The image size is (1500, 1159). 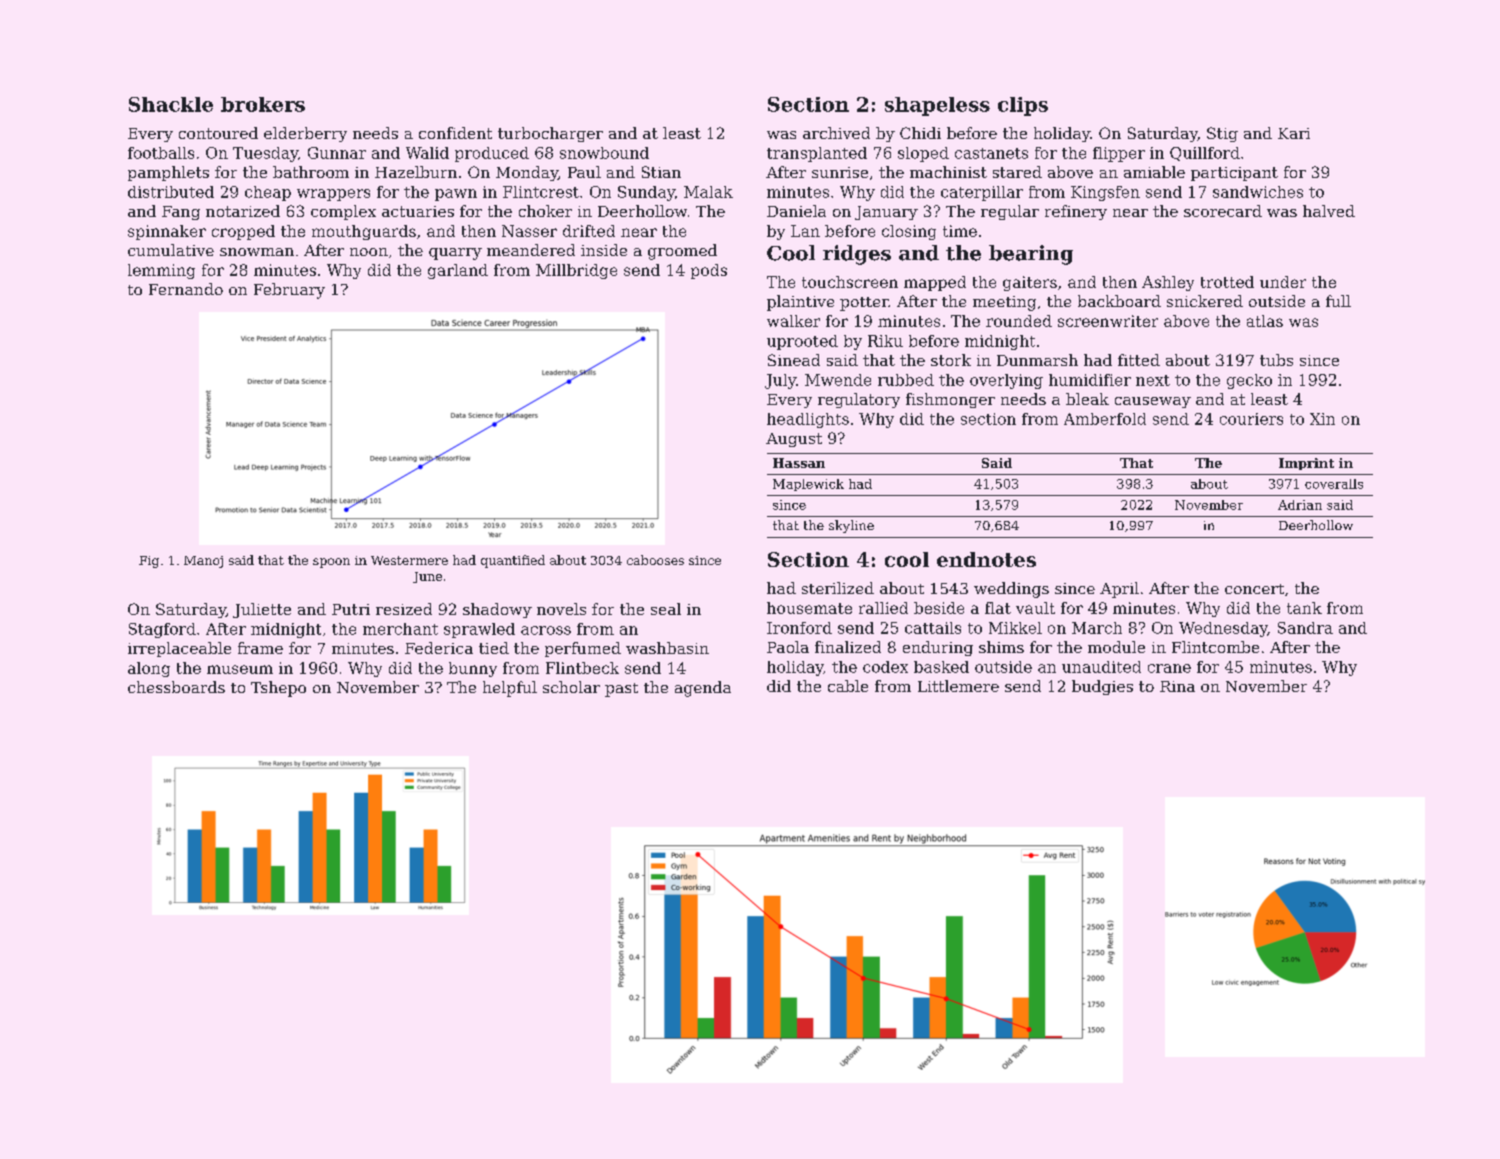 I want to click on cropped, so click(x=243, y=232).
